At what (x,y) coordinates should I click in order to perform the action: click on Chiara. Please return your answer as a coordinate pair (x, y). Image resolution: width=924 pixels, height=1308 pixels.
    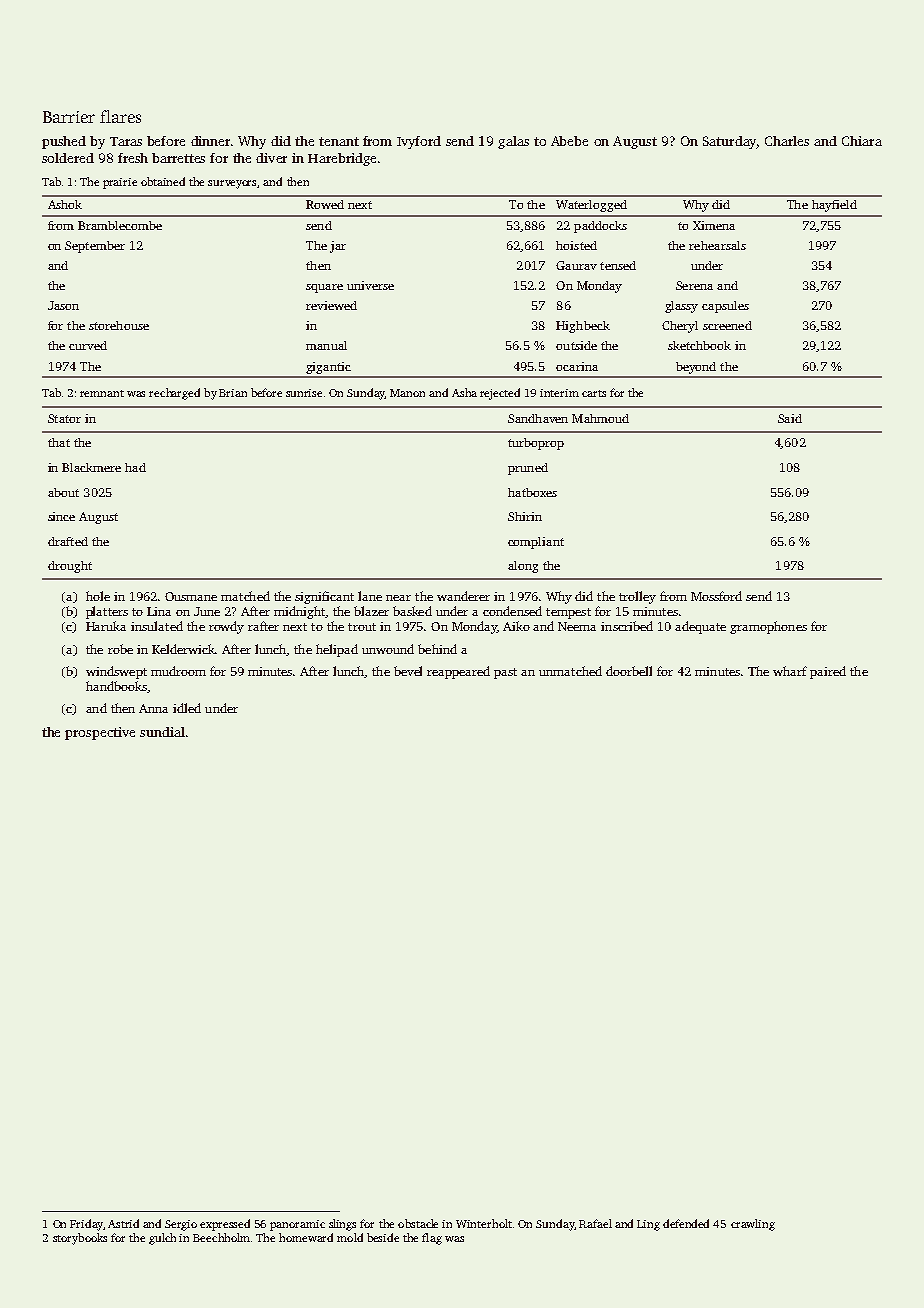
    Looking at the image, I should click on (862, 141).
